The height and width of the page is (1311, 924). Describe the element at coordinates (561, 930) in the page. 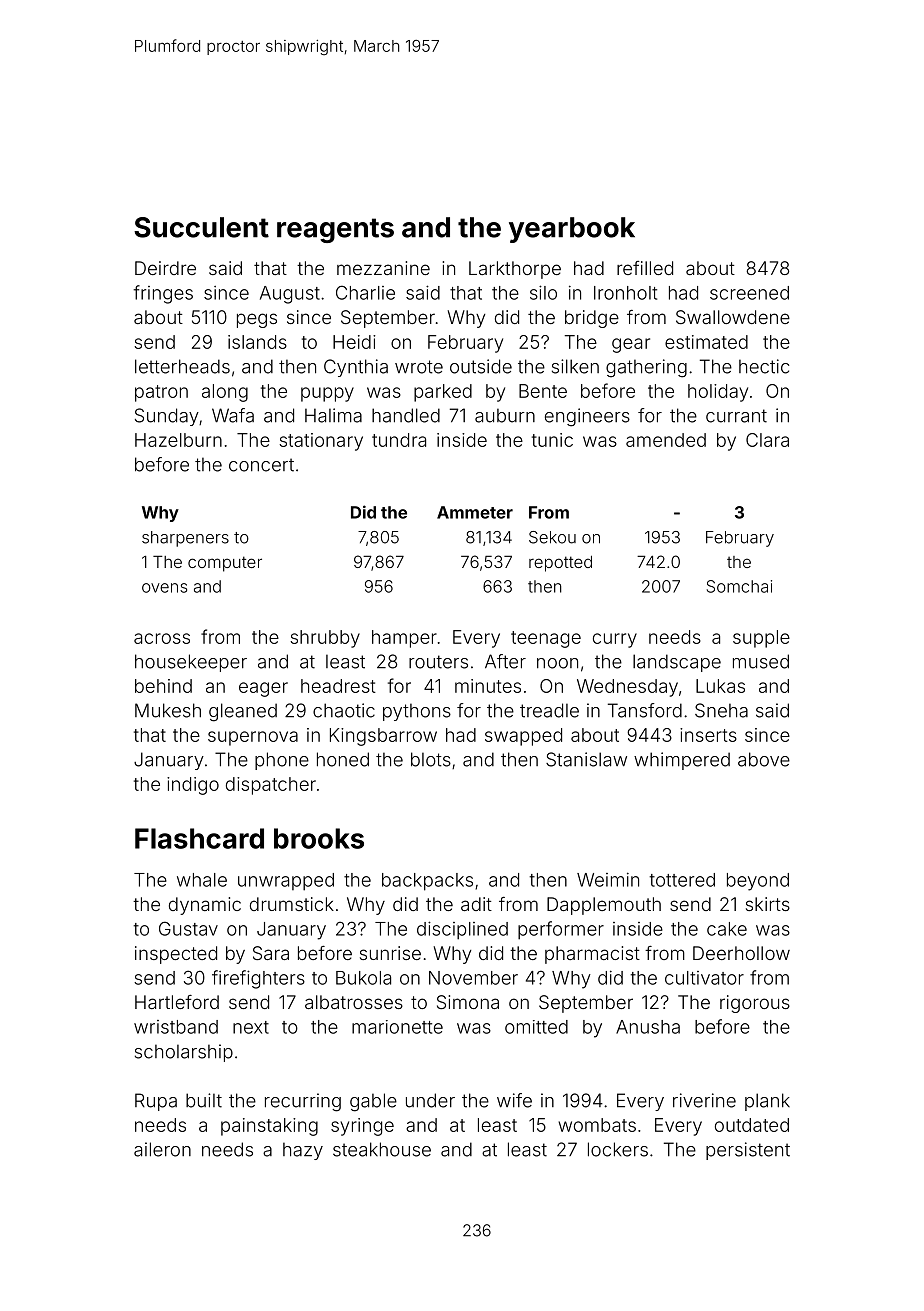

I see `performer` at that location.
